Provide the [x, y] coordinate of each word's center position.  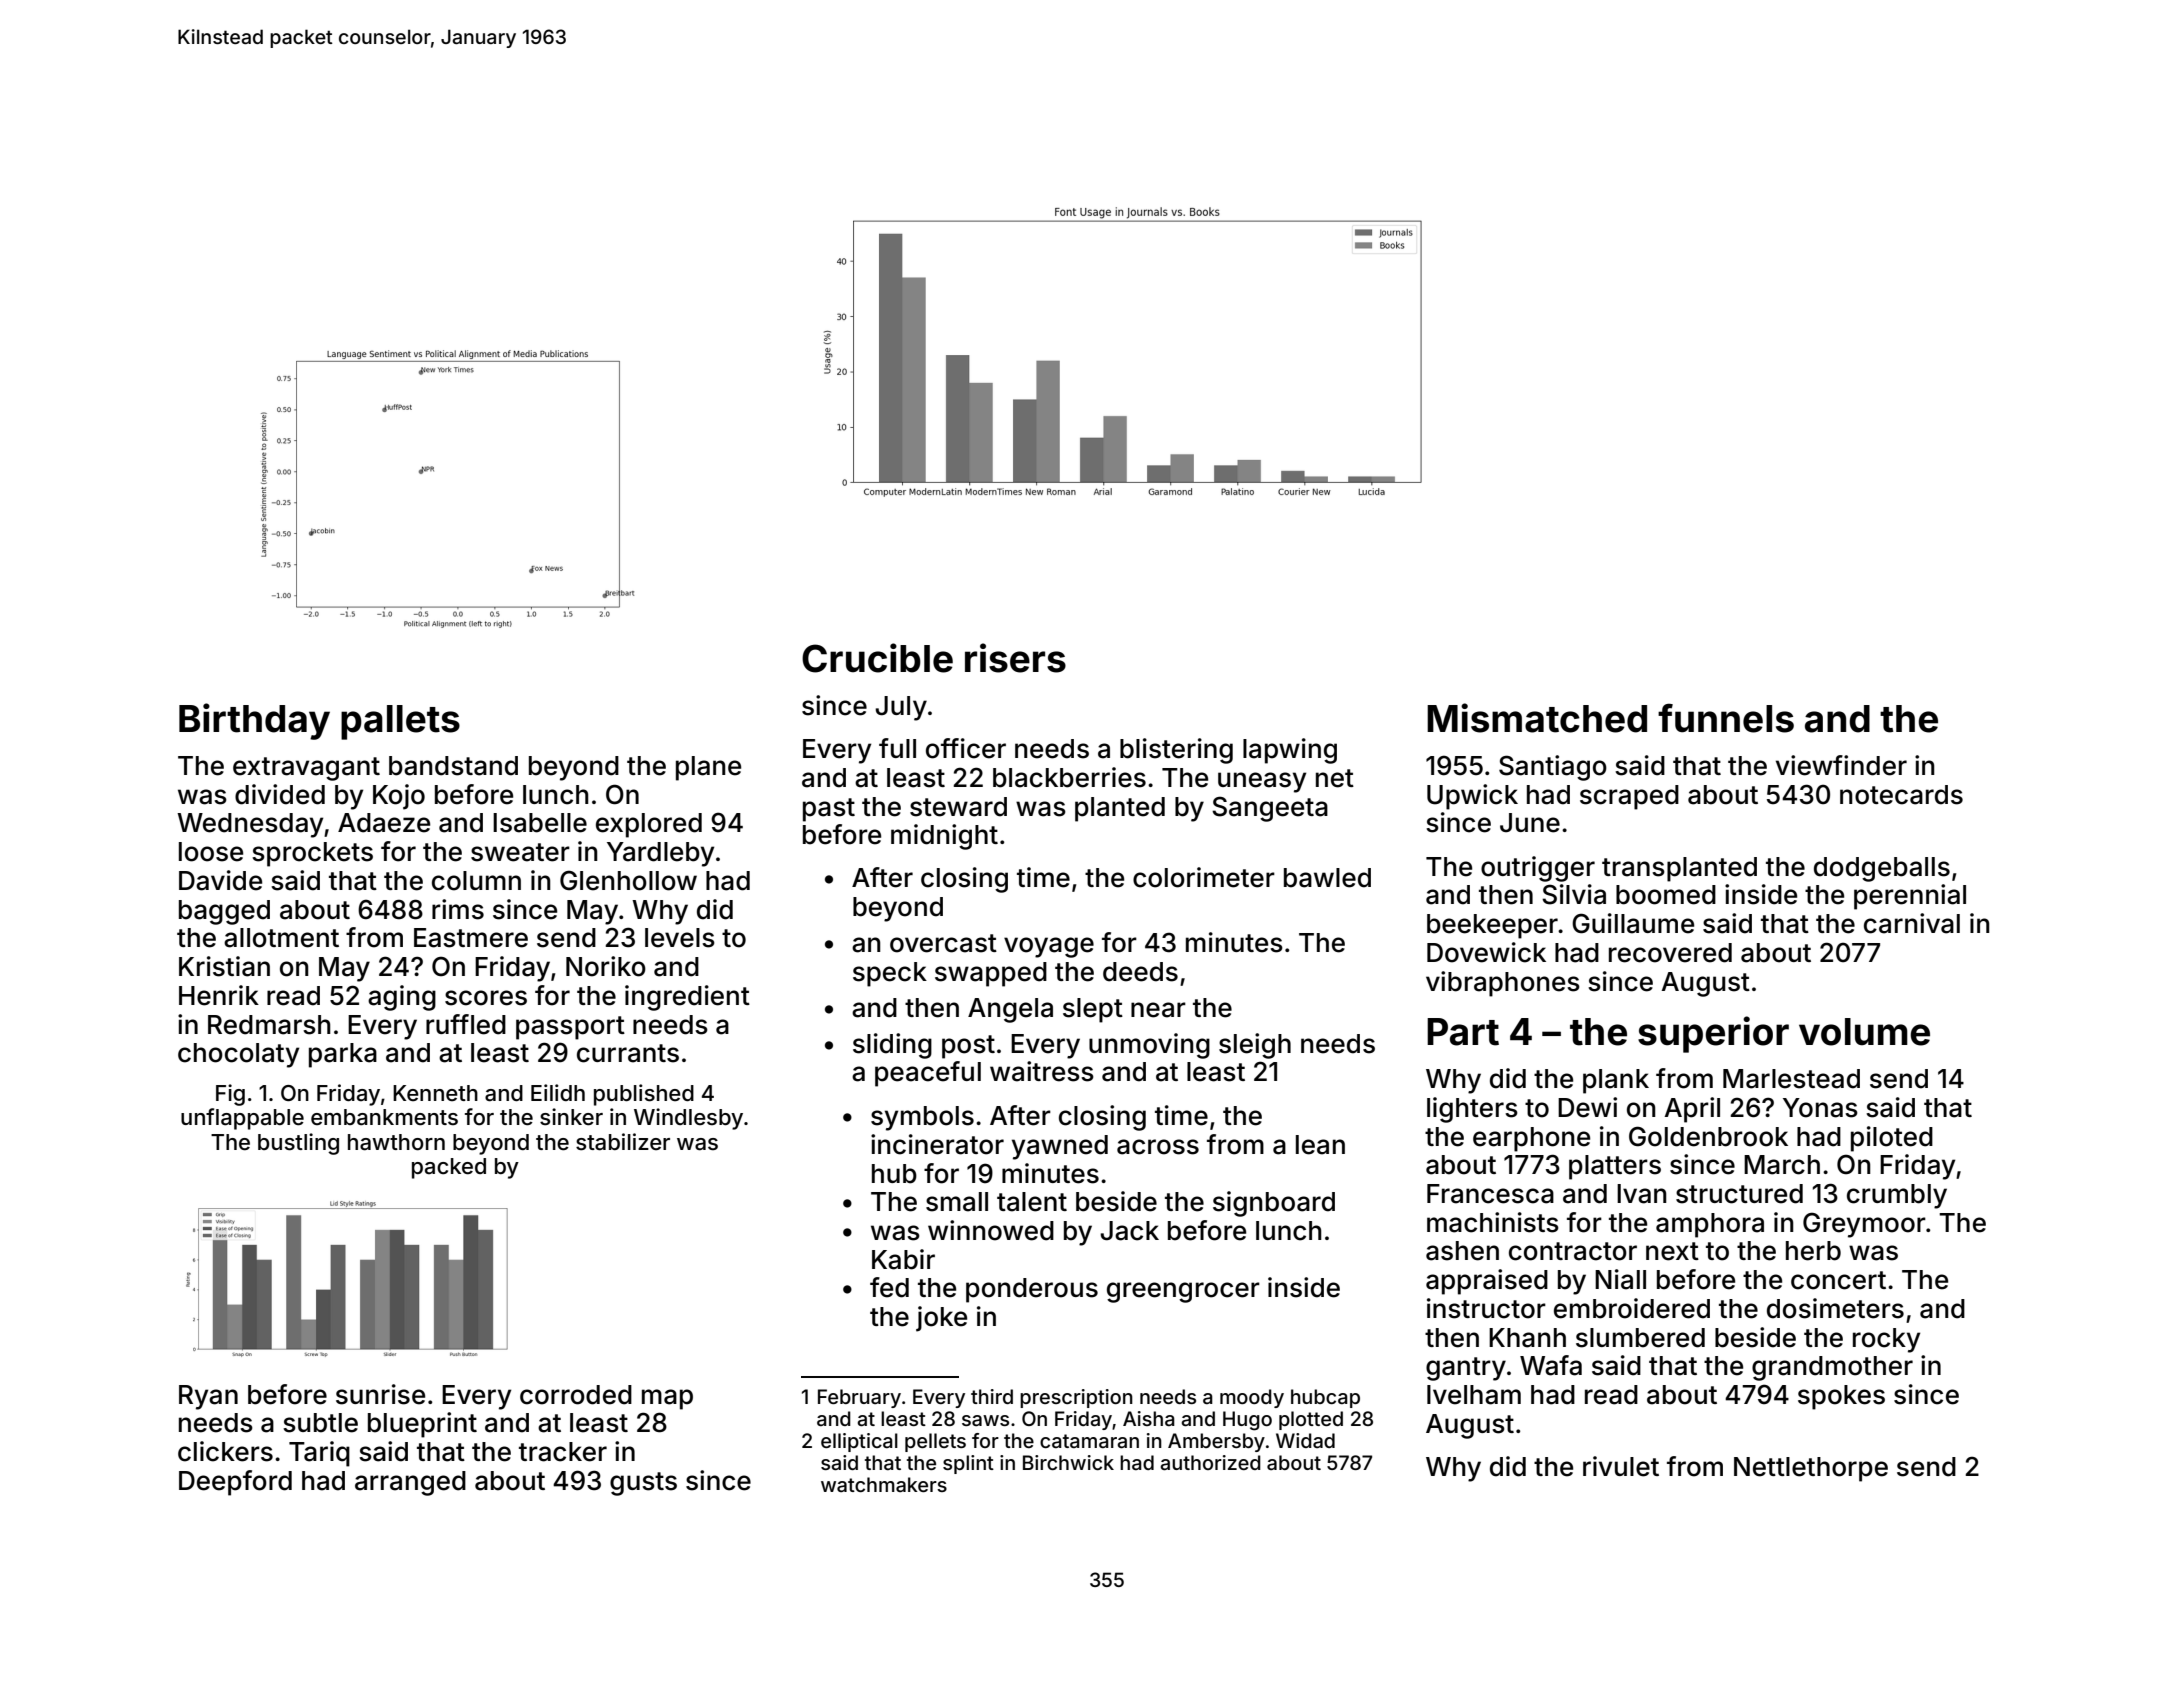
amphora [1710, 1225]
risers [1015, 658]
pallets [400, 722]
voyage [1049, 947]
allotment [281, 938]
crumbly [1897, 1196]
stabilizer [623, 1142]
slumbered [1640, 1338]
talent [1032, 1202]
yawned [1060, 1147]
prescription [1076, 1398]
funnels [1726, 718]
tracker [563, 1452]
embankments [384, 1117]
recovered [1670, 953]
